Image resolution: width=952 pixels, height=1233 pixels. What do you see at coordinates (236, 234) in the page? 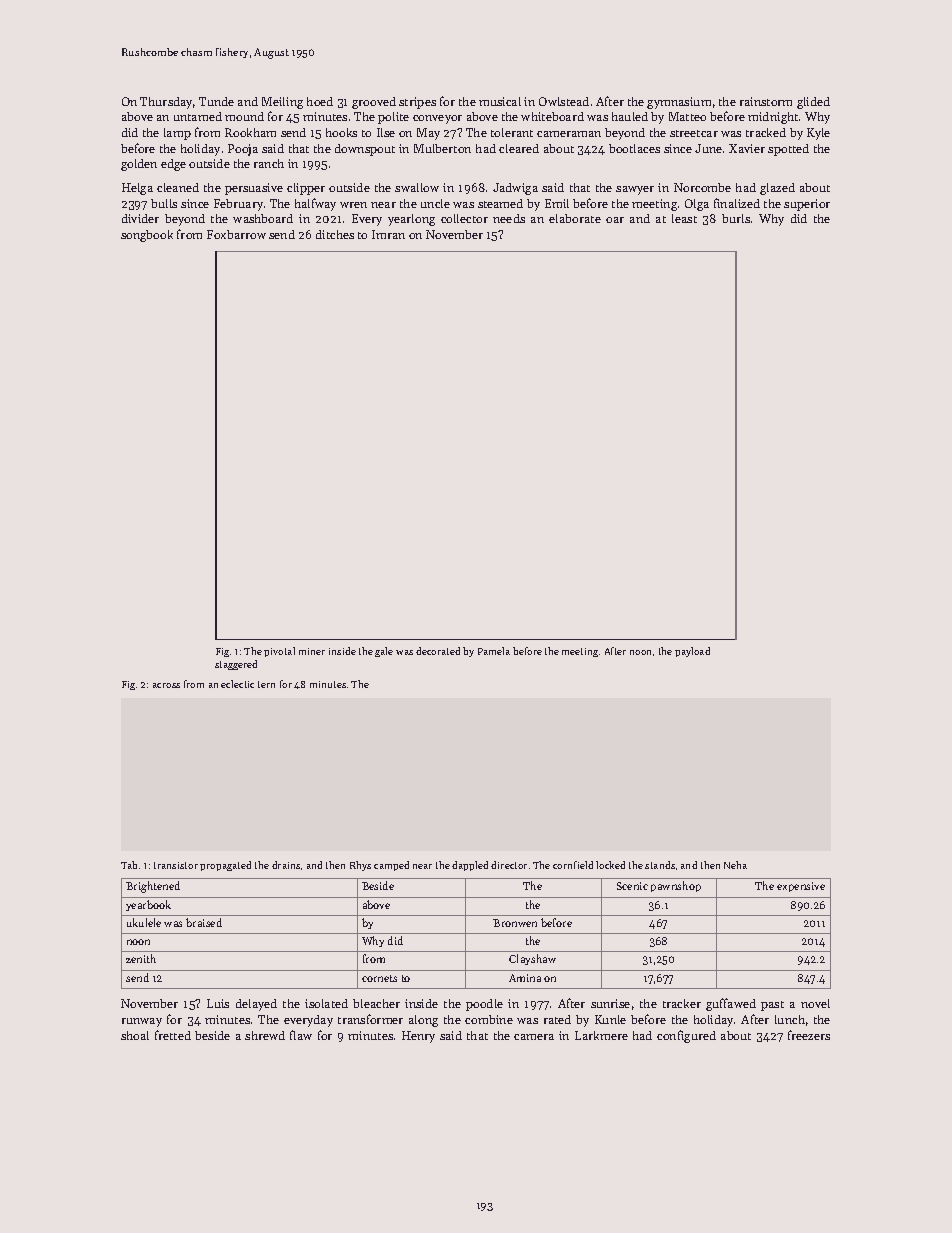
I see `Foxbarrow` at bounding box center [236, 234].
